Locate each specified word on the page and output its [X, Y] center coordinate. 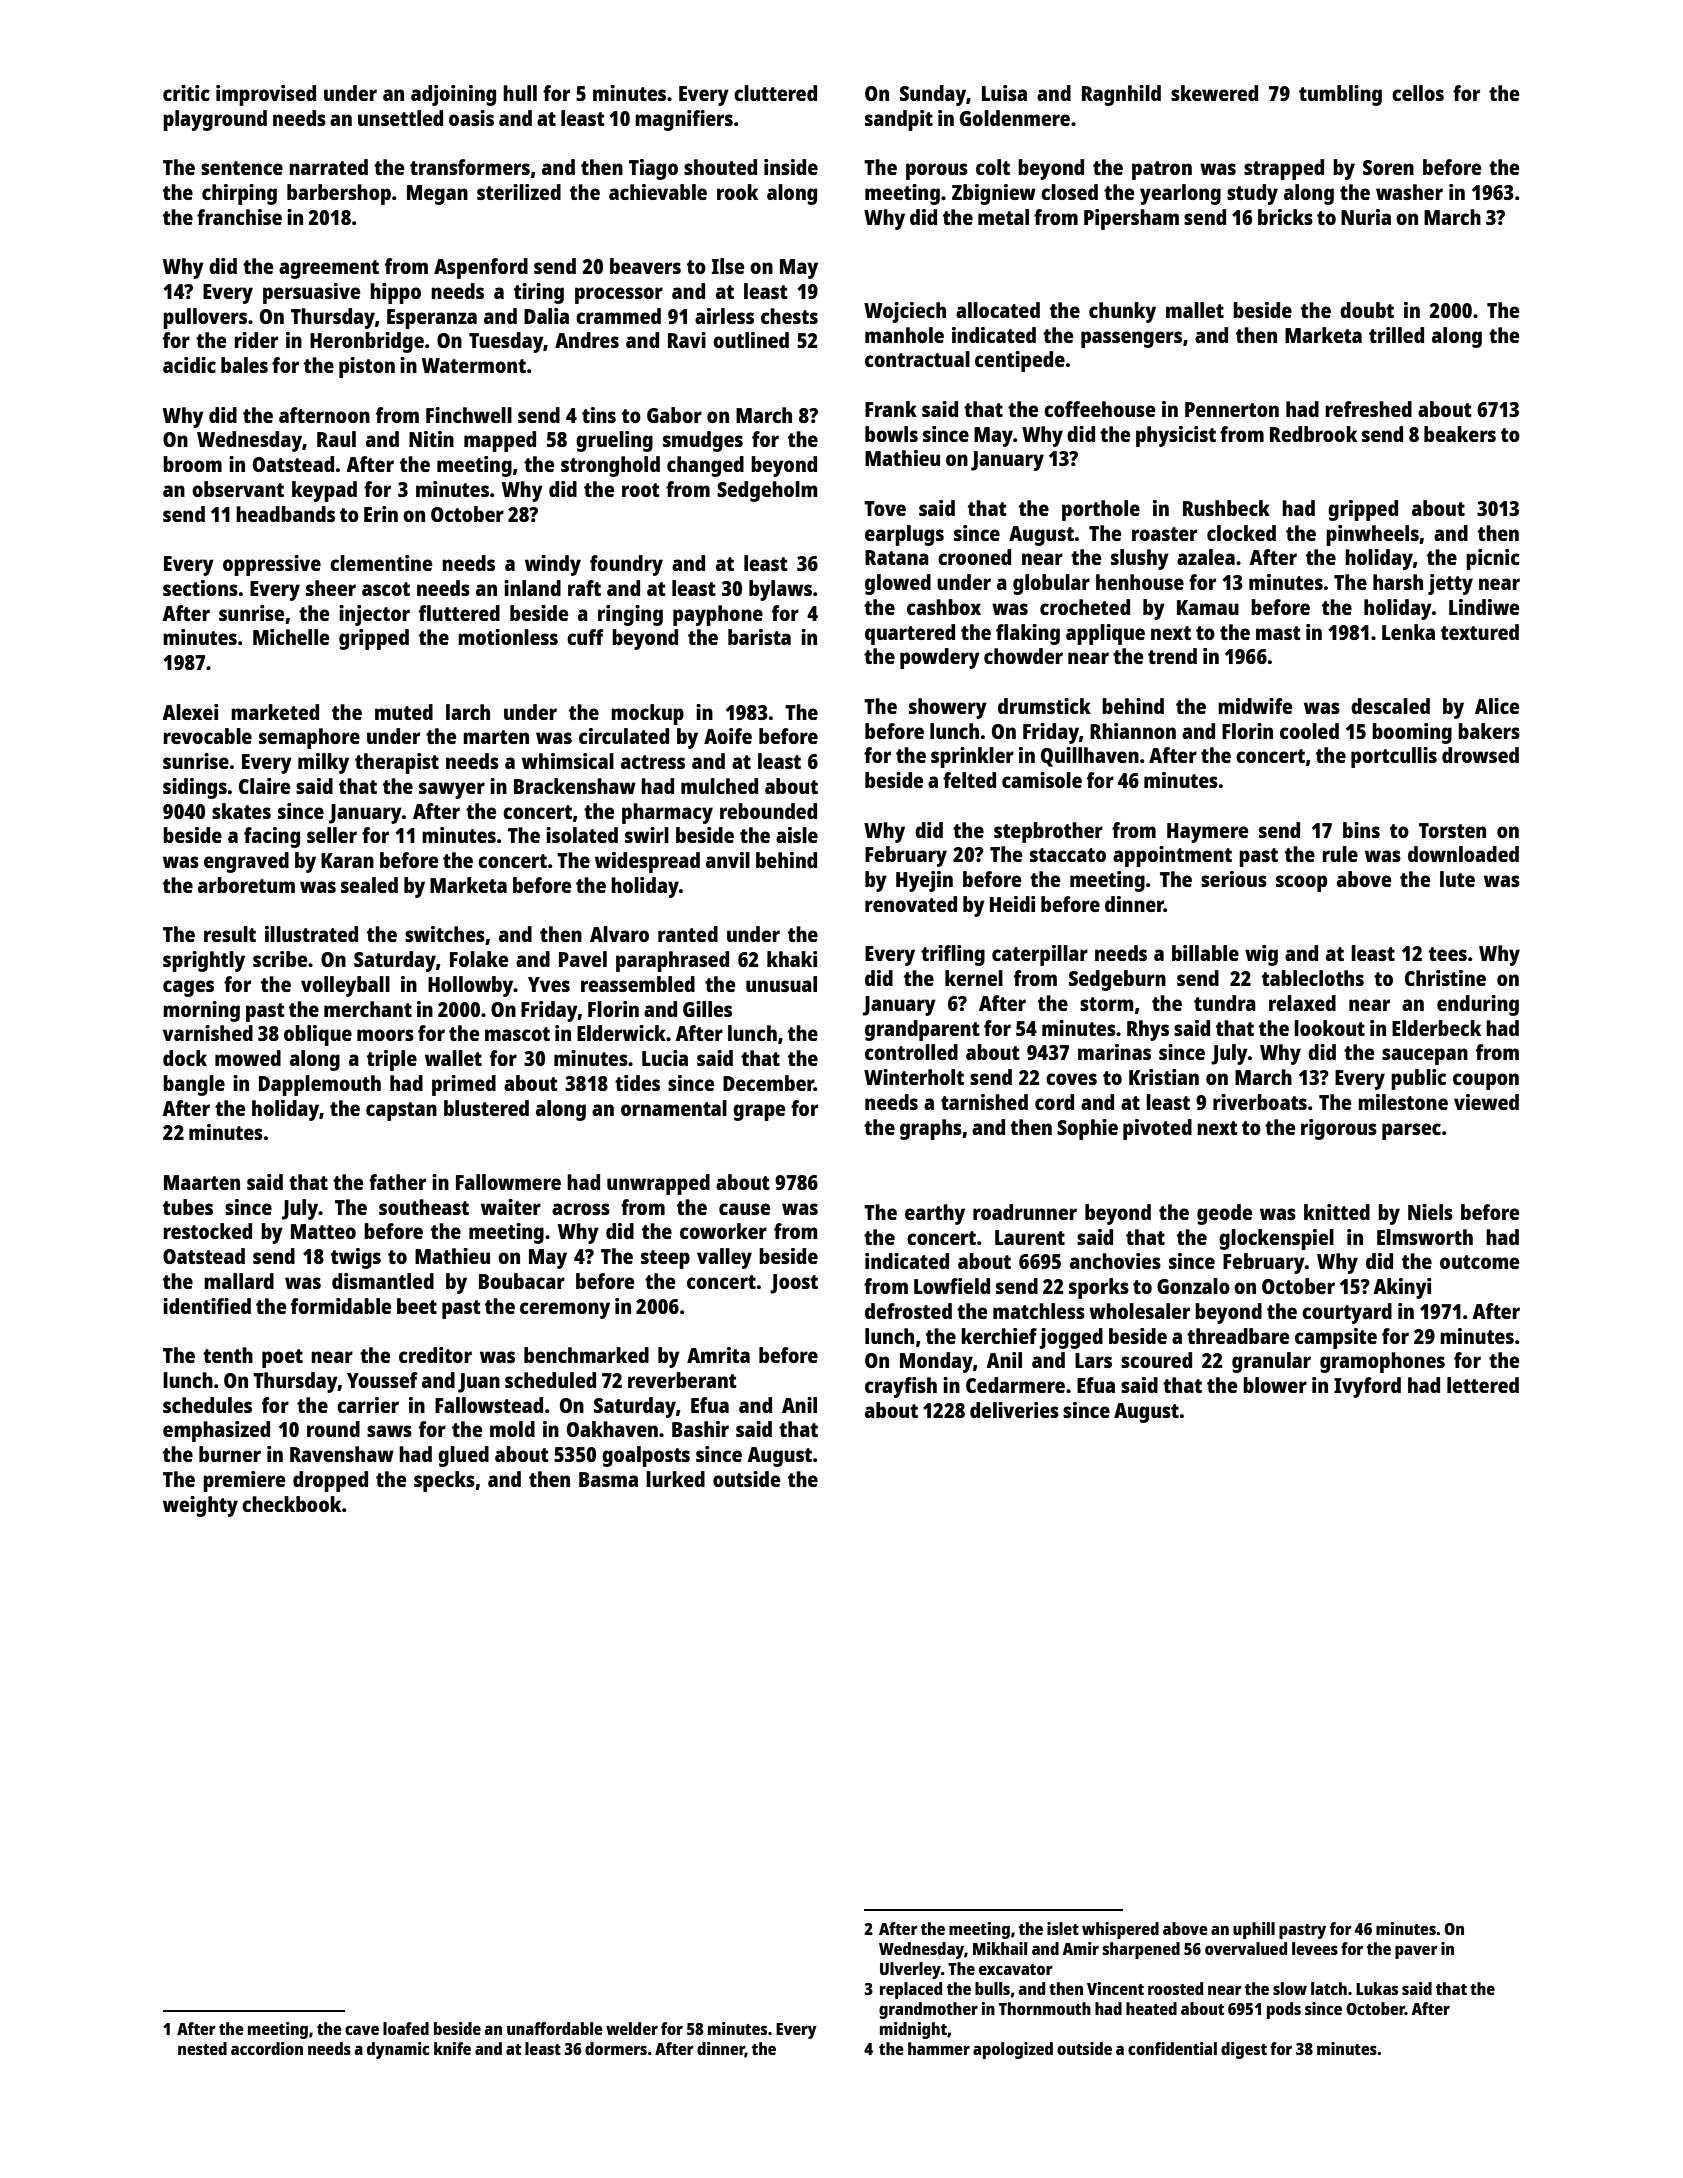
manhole [904, 335]
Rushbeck [1226, 508]
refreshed [1368, 409]
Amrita [718, 1355]
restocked [207, 1231]
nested [202, 2048]
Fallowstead [489, 1405]
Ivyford [1367, 1387]
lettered [1483, 1385]
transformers [470, 167]
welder [632, 2028]
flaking [1028, 634]
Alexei [190, 712]
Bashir [700, 1429]
